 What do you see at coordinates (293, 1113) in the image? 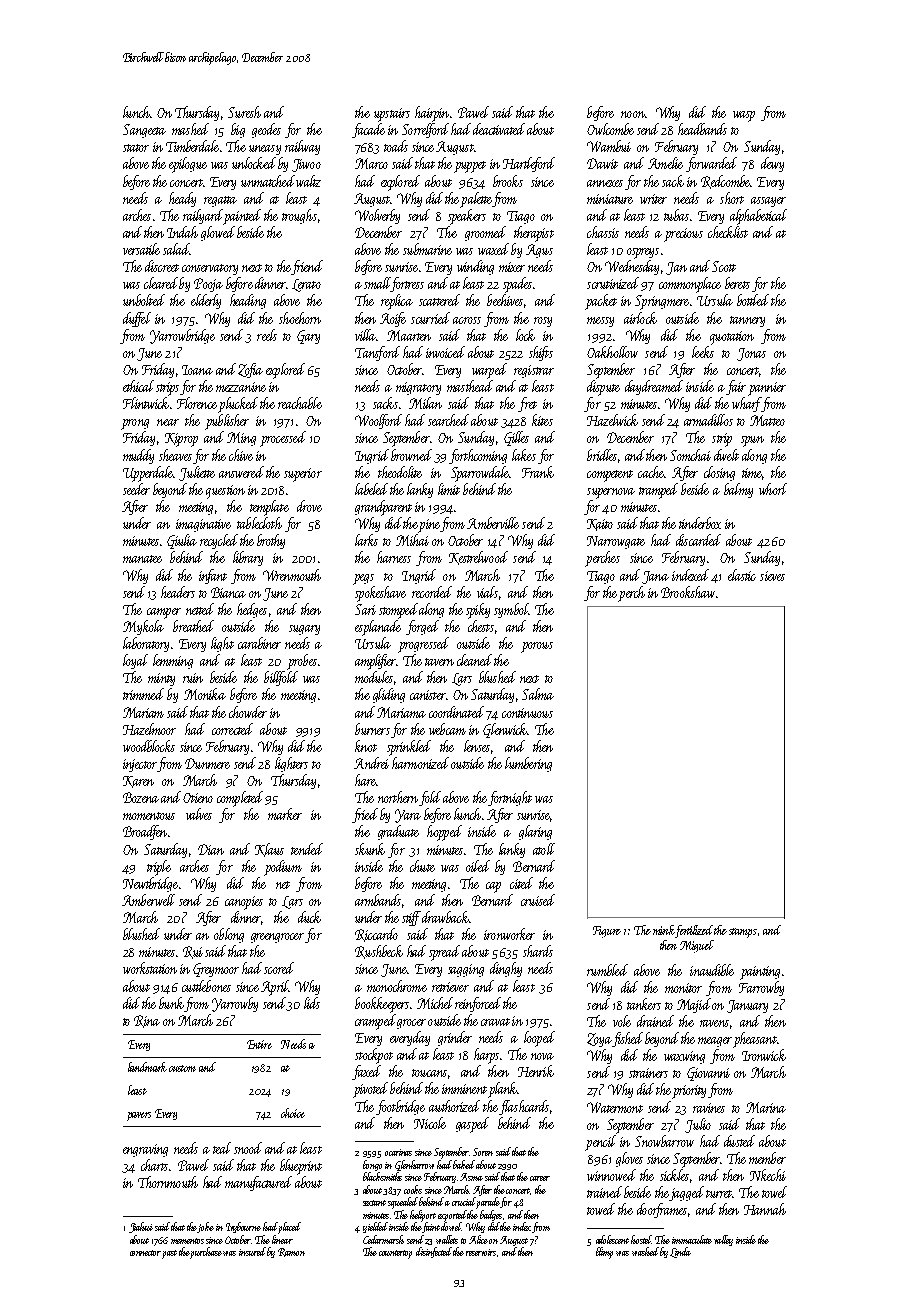
I see `choice` at bounding box center [293, 1113].
